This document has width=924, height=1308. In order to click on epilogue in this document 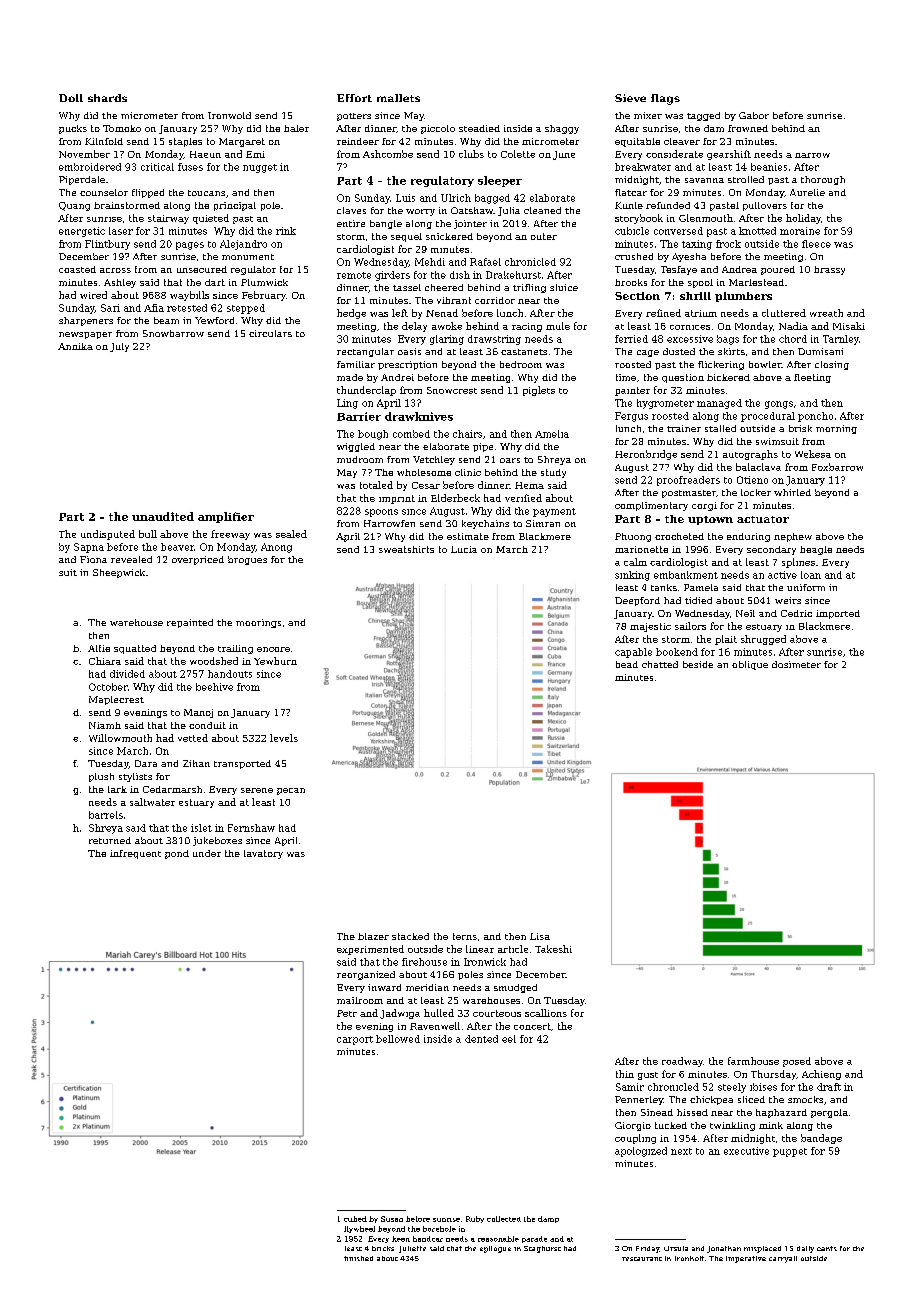, I will do `click(495, 1249)`.
